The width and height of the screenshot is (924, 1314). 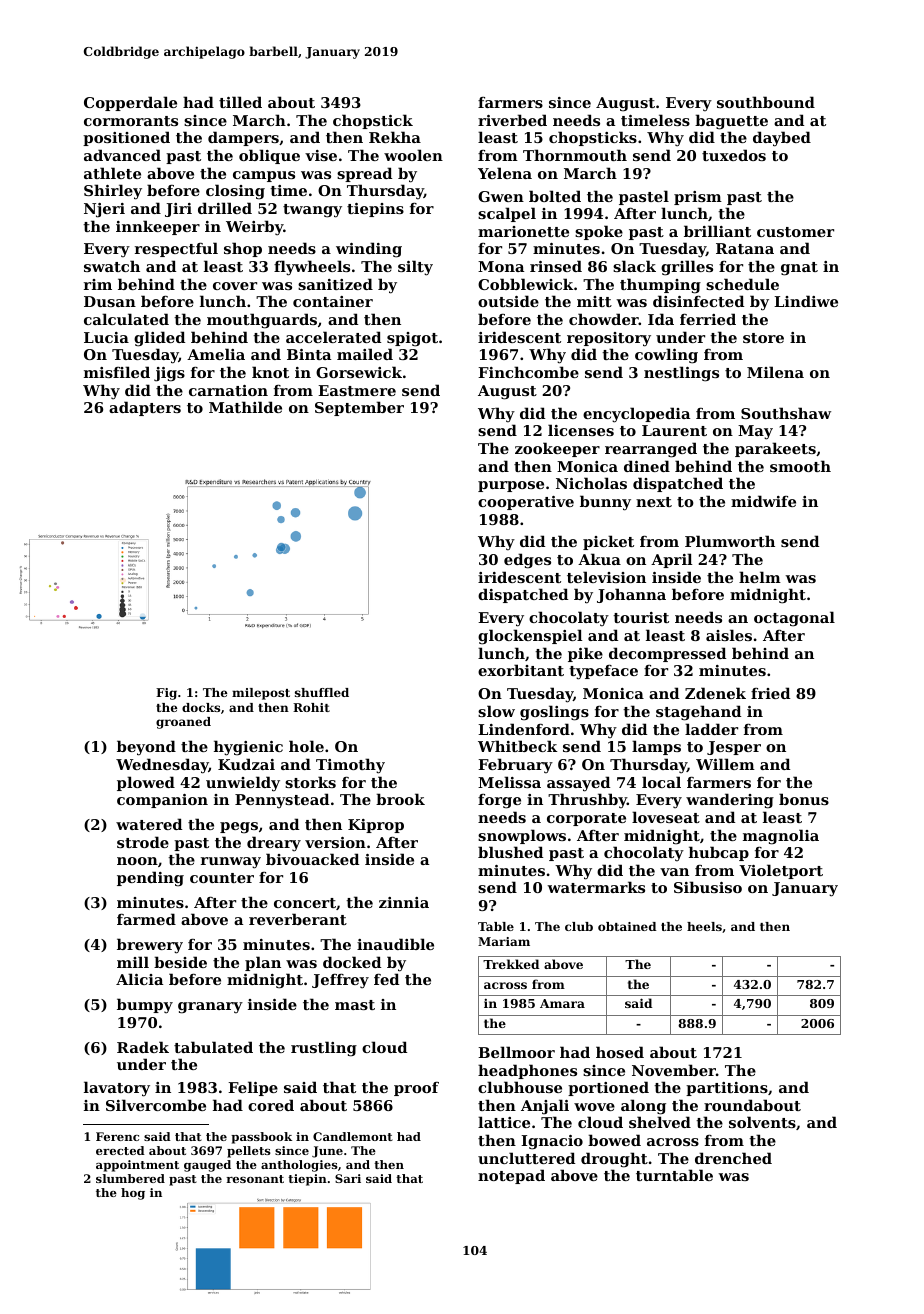 What do you see at coordinates (255, 1179) in the screenshot?
I see `resonant` at bounding box center [255, 1179].
